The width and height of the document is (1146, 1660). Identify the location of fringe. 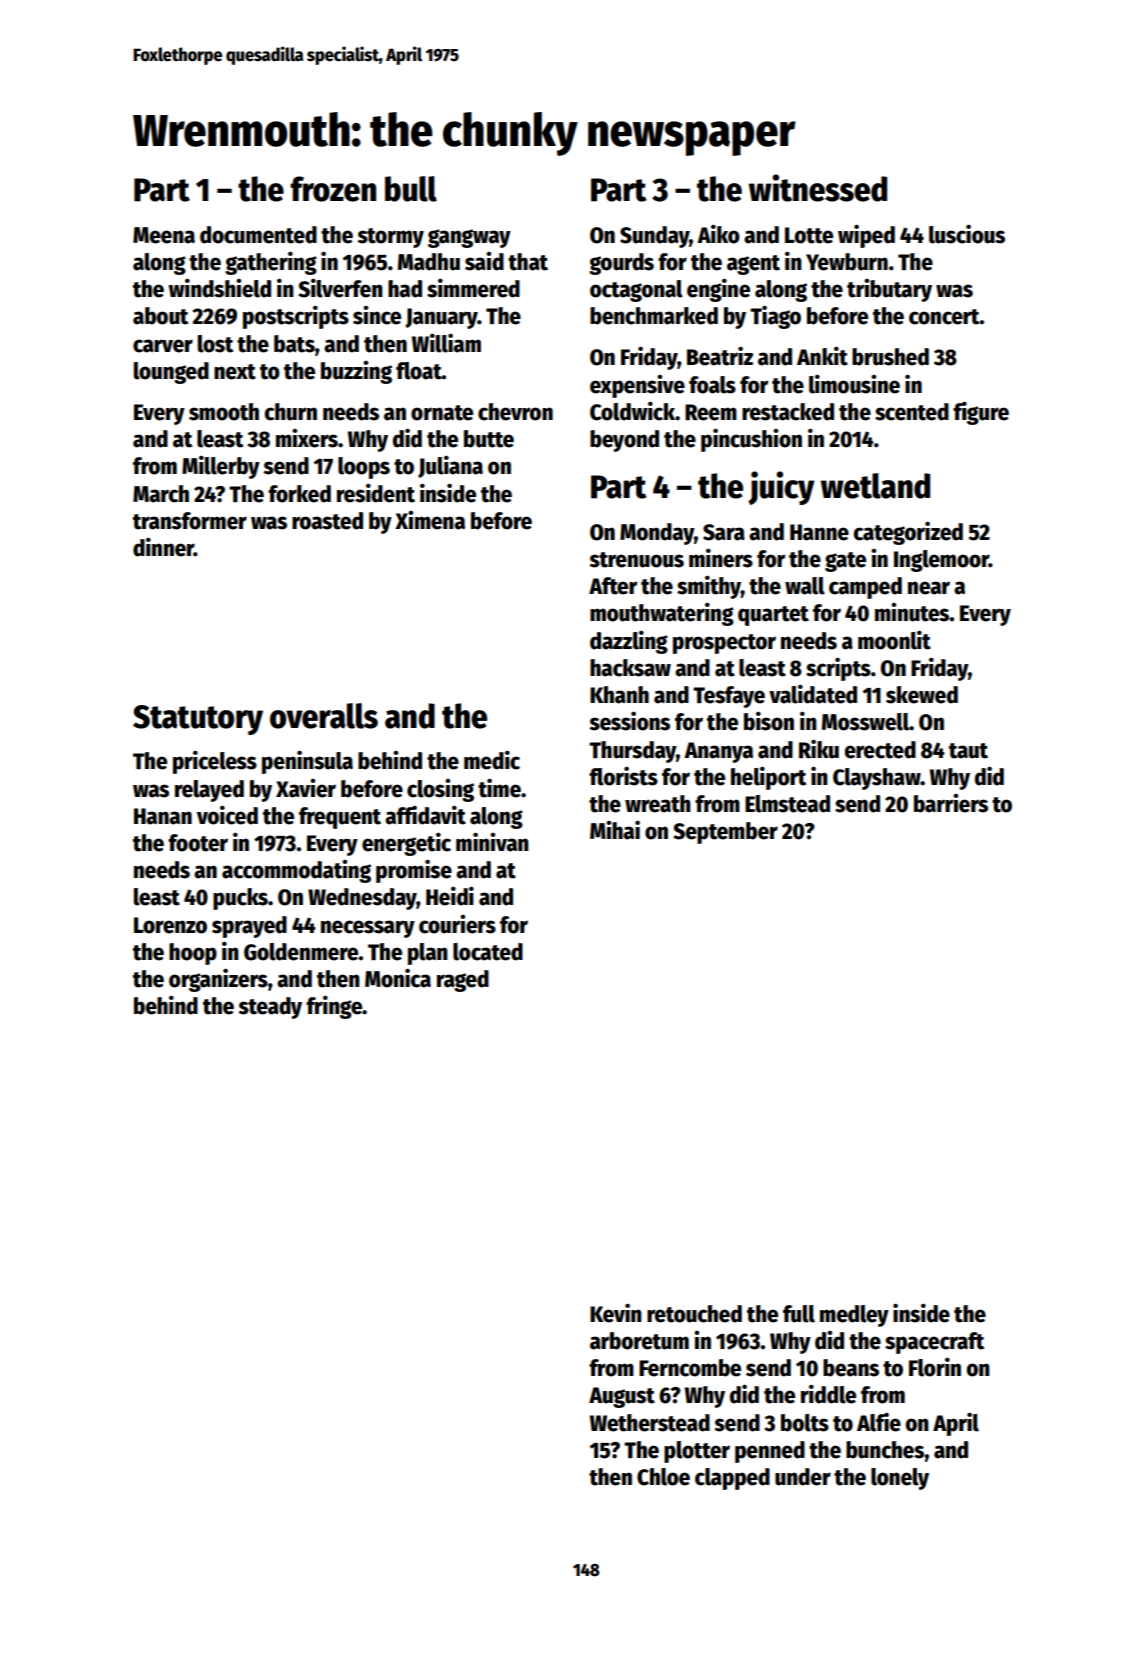
(334, 1007).
